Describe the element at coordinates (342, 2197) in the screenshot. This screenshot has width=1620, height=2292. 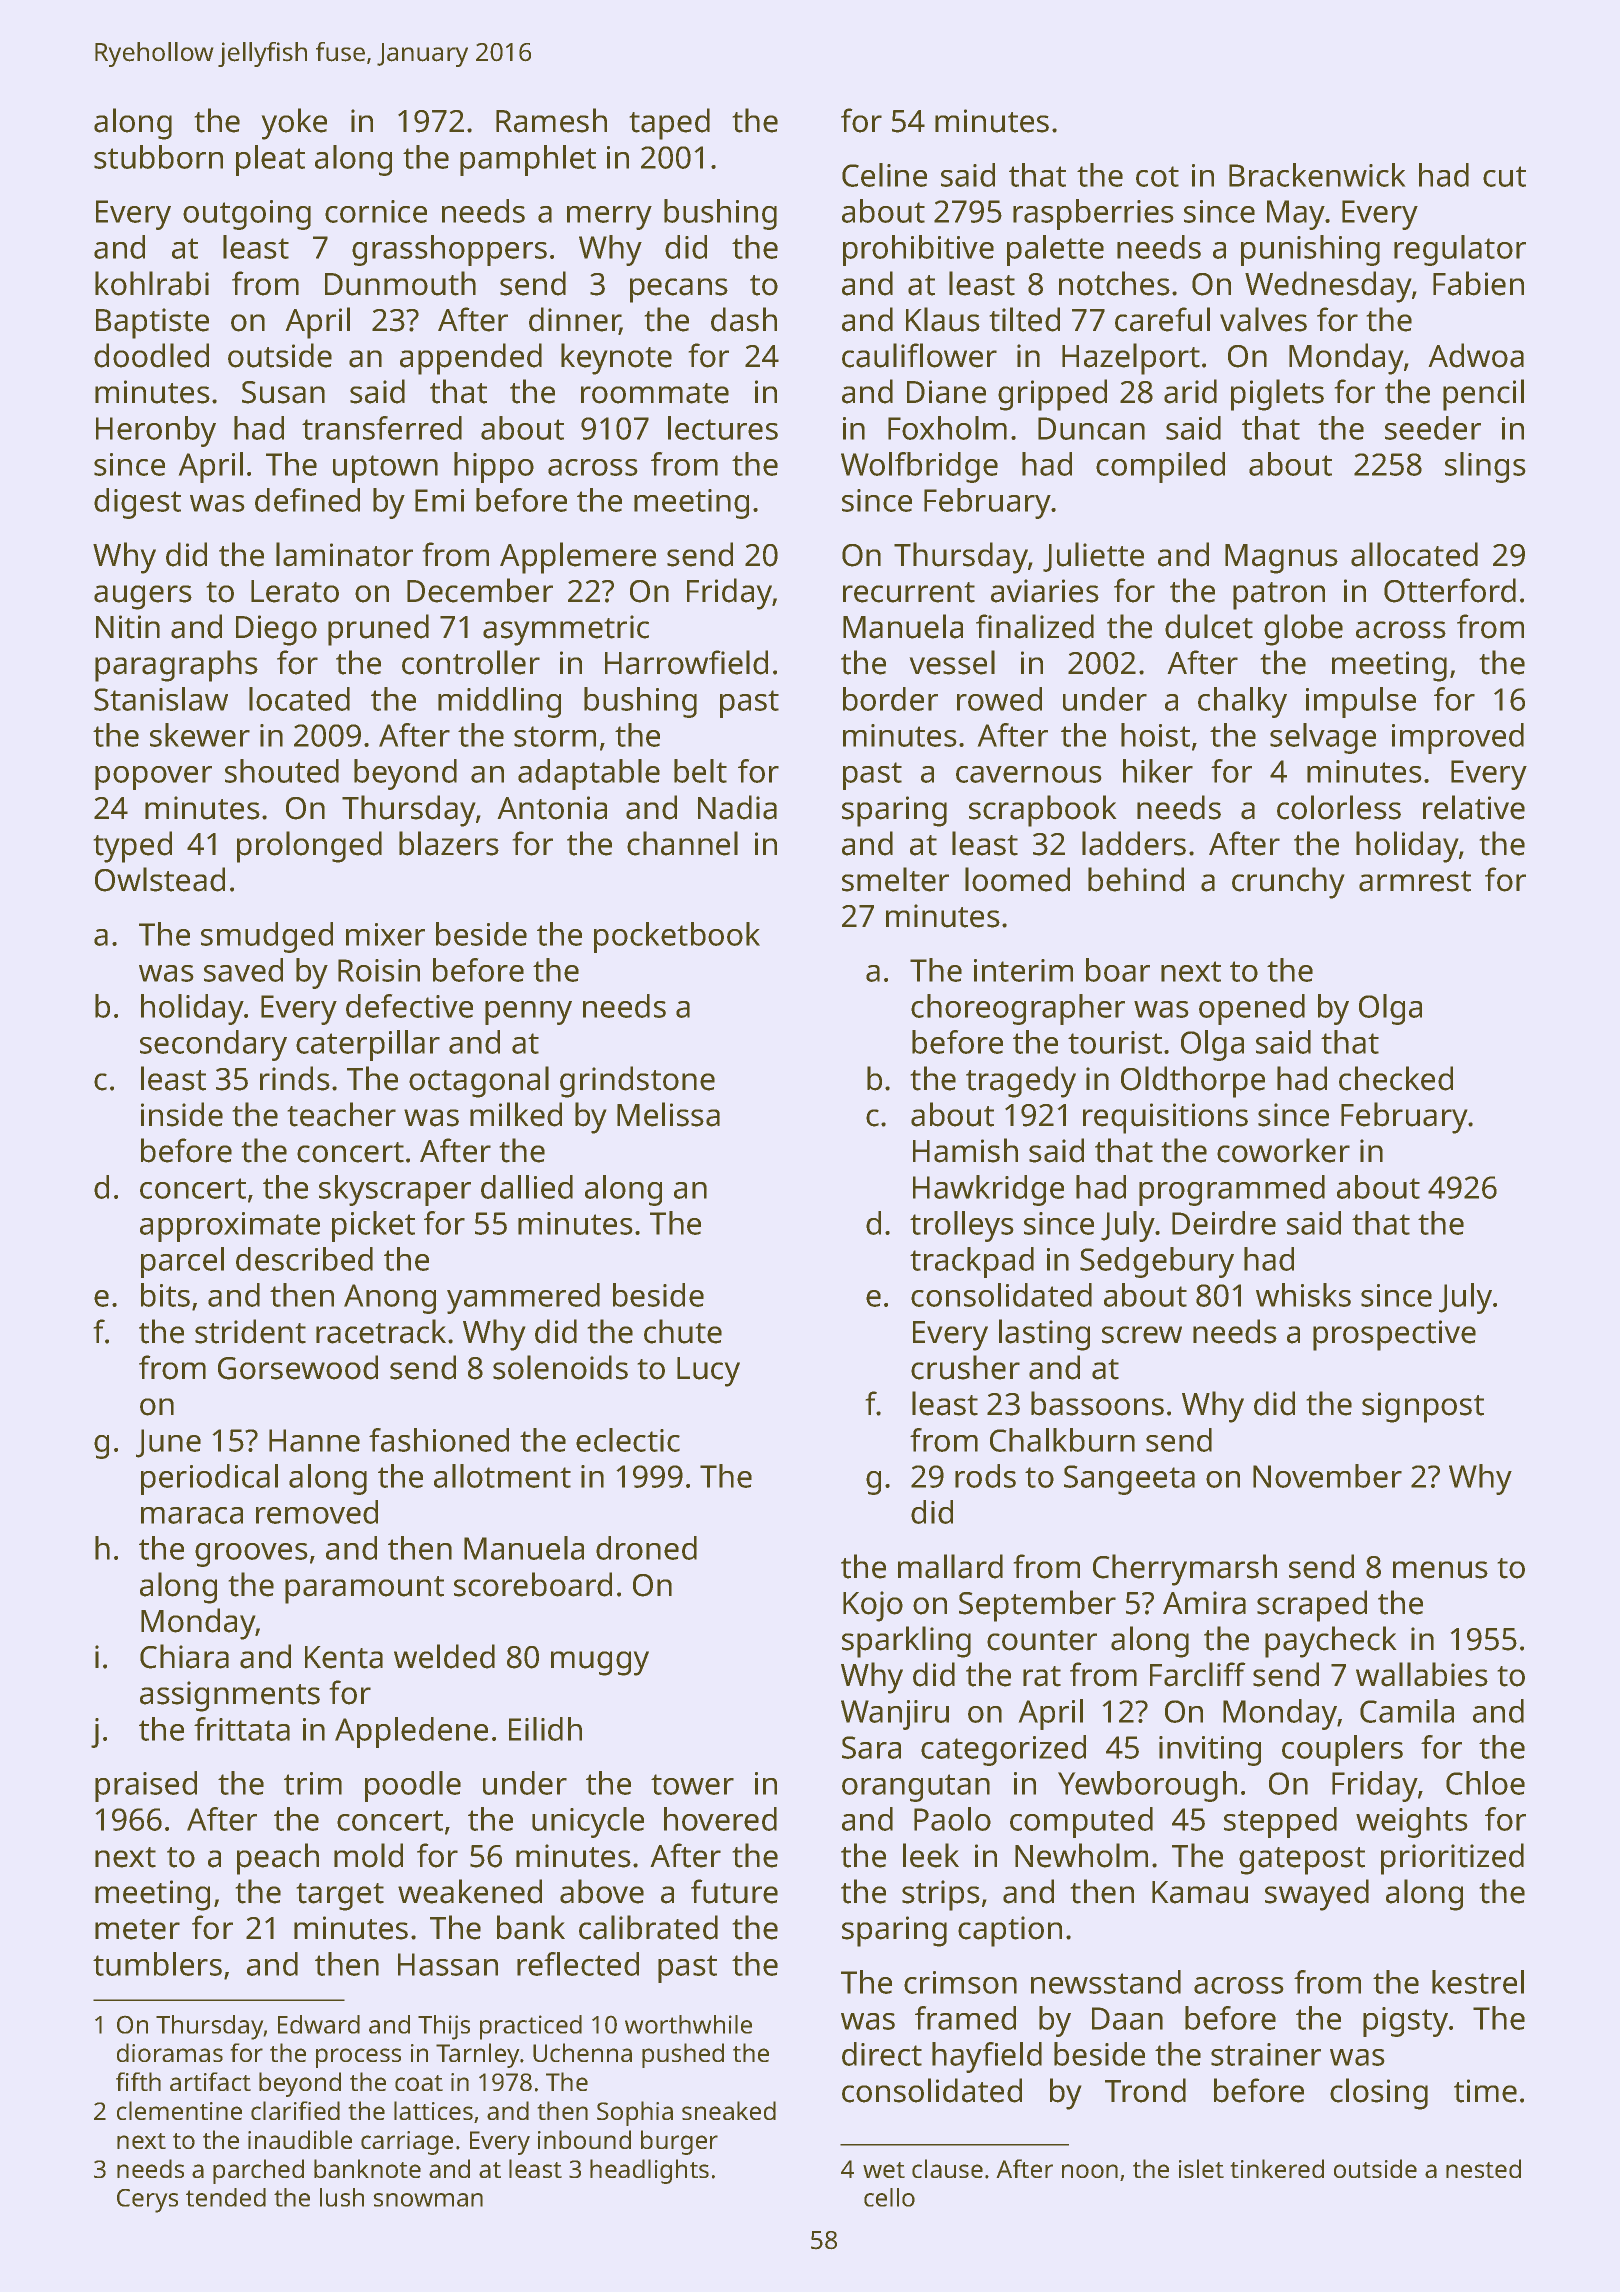
I see `lush` at that location.
